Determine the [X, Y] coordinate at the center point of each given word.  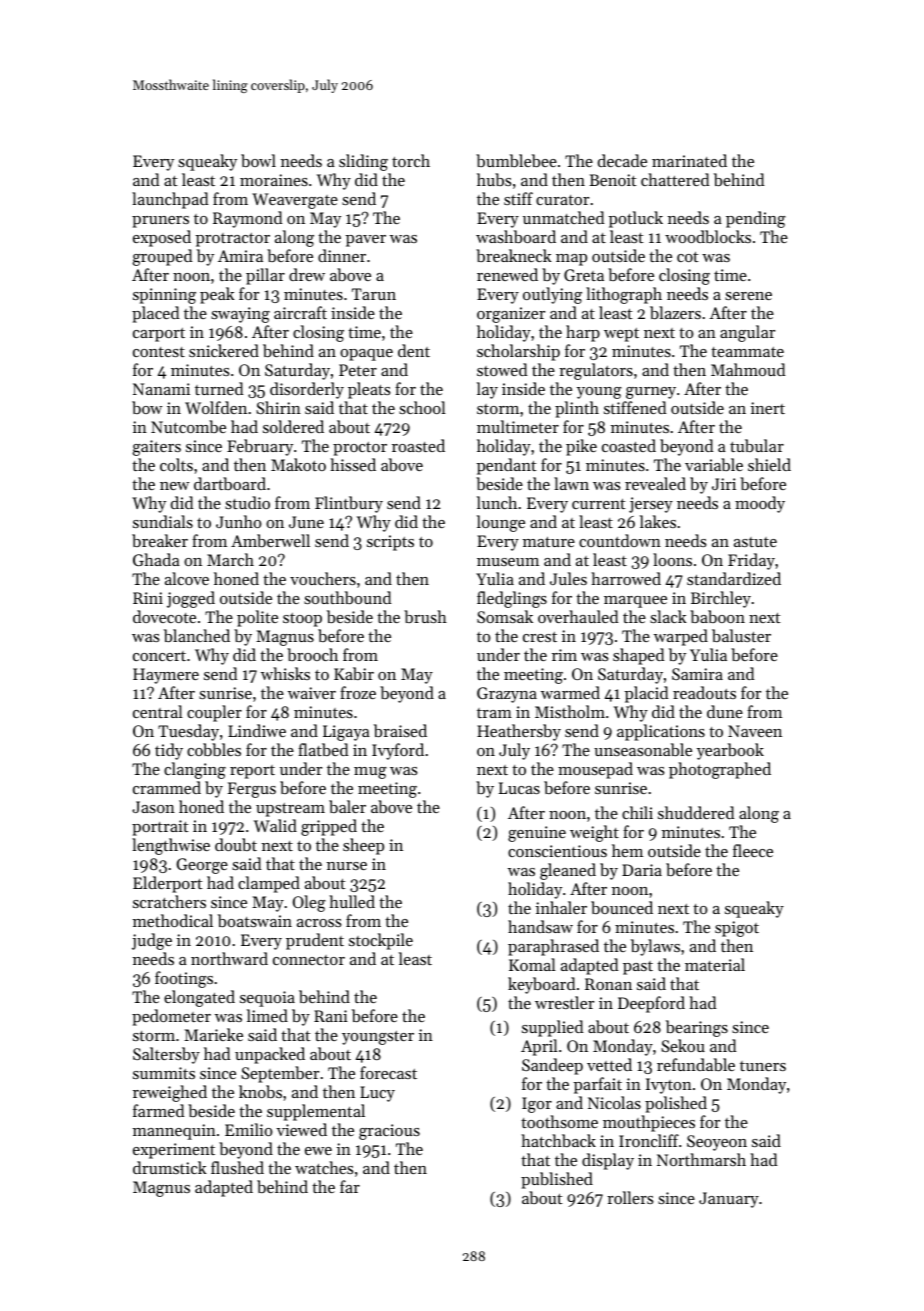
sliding [363, 162]
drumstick [170, 1167]
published [557, 1180]
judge [152, 941]
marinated [689, 160]
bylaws [655, 947]
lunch [497, 502]
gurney [651, 393]
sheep [363, 846]
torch [411, 160]
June [306, 522]
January [729, 1200]
